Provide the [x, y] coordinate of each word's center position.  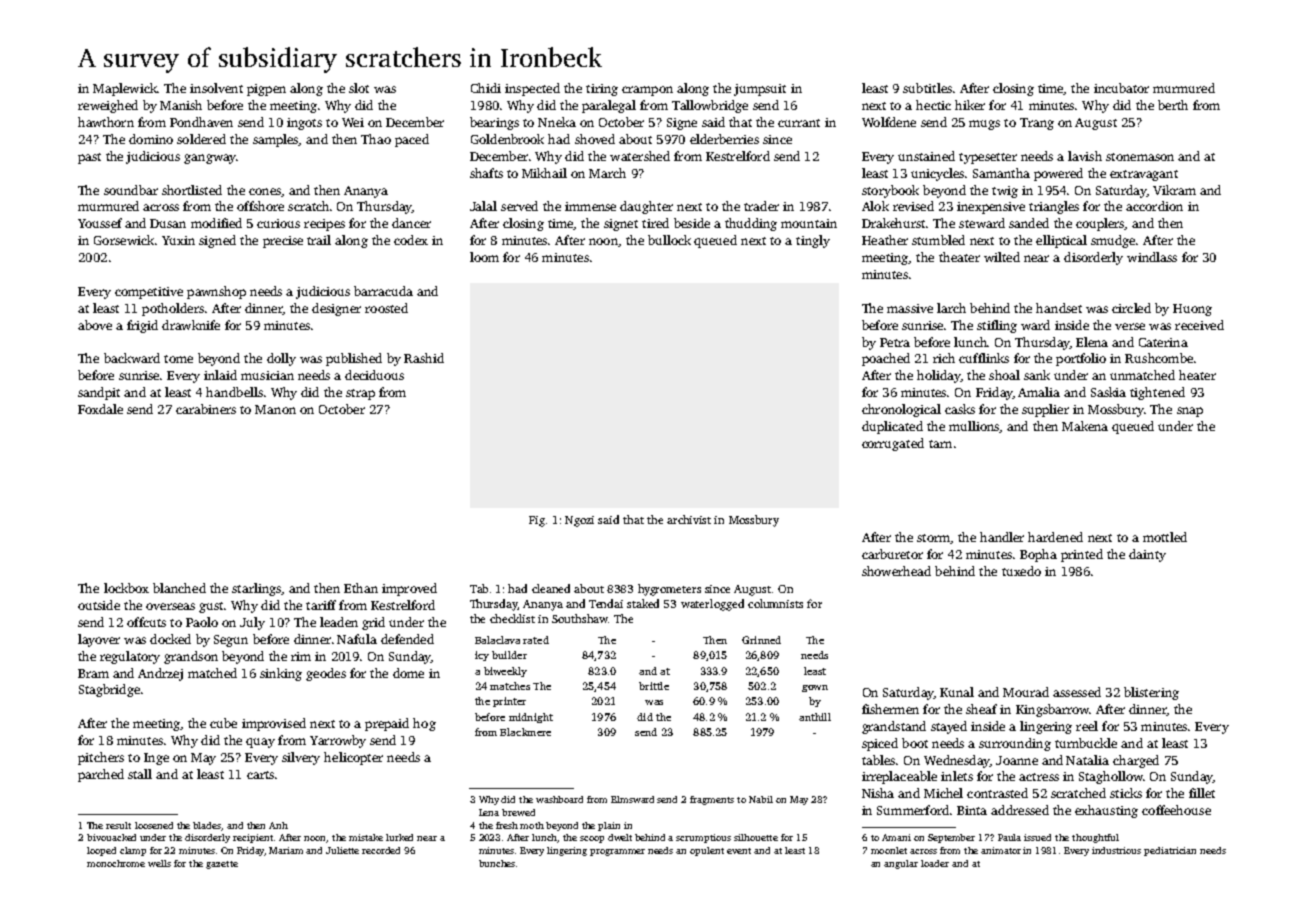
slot [359, 88]
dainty [1147, 555]
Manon [275, 409]
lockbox [126, 588]
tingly [813, 241]
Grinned [761, 640]
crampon [647, 91]
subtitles [927, 88]
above [95, 325]
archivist [689, 519]
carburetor [892, 554]
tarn [940, 444]
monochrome [116, 863]
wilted [1002, 257]
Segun [231, 641]
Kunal [957, 692]
